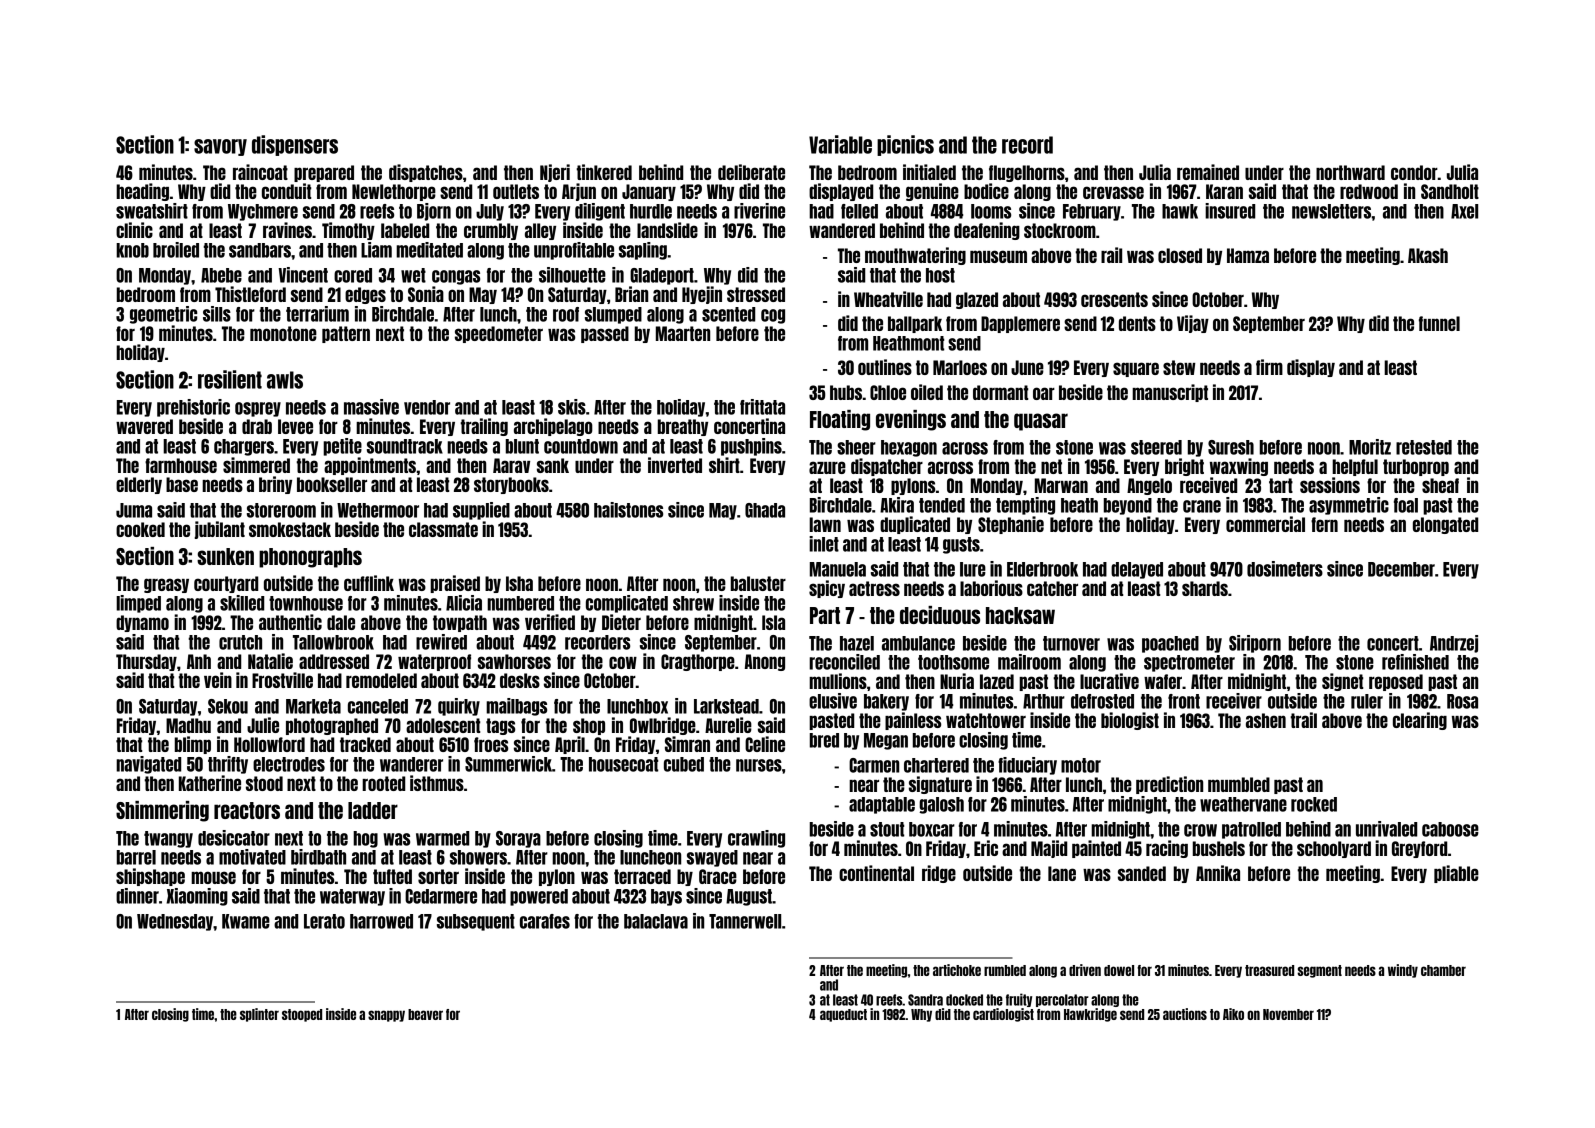 This document has height=1128, width=1595. Describe the element at coordinates (973, 569) in the document. I see `lure` at that location.
